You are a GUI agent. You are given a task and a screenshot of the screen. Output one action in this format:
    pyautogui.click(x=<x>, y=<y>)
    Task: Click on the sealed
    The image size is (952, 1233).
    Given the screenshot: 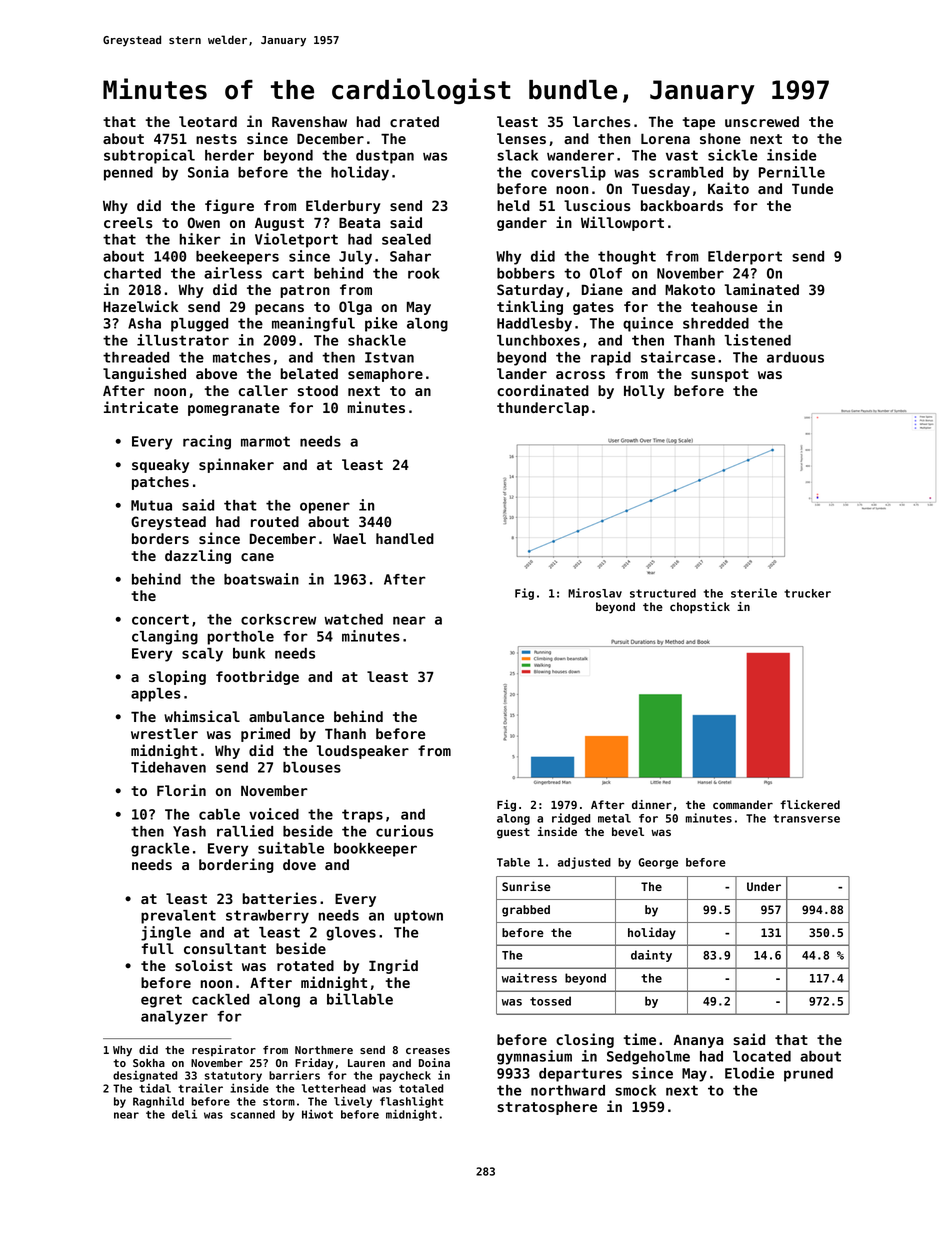 What is the action you would take?
    pyautogui.click(x=406, y=239)
